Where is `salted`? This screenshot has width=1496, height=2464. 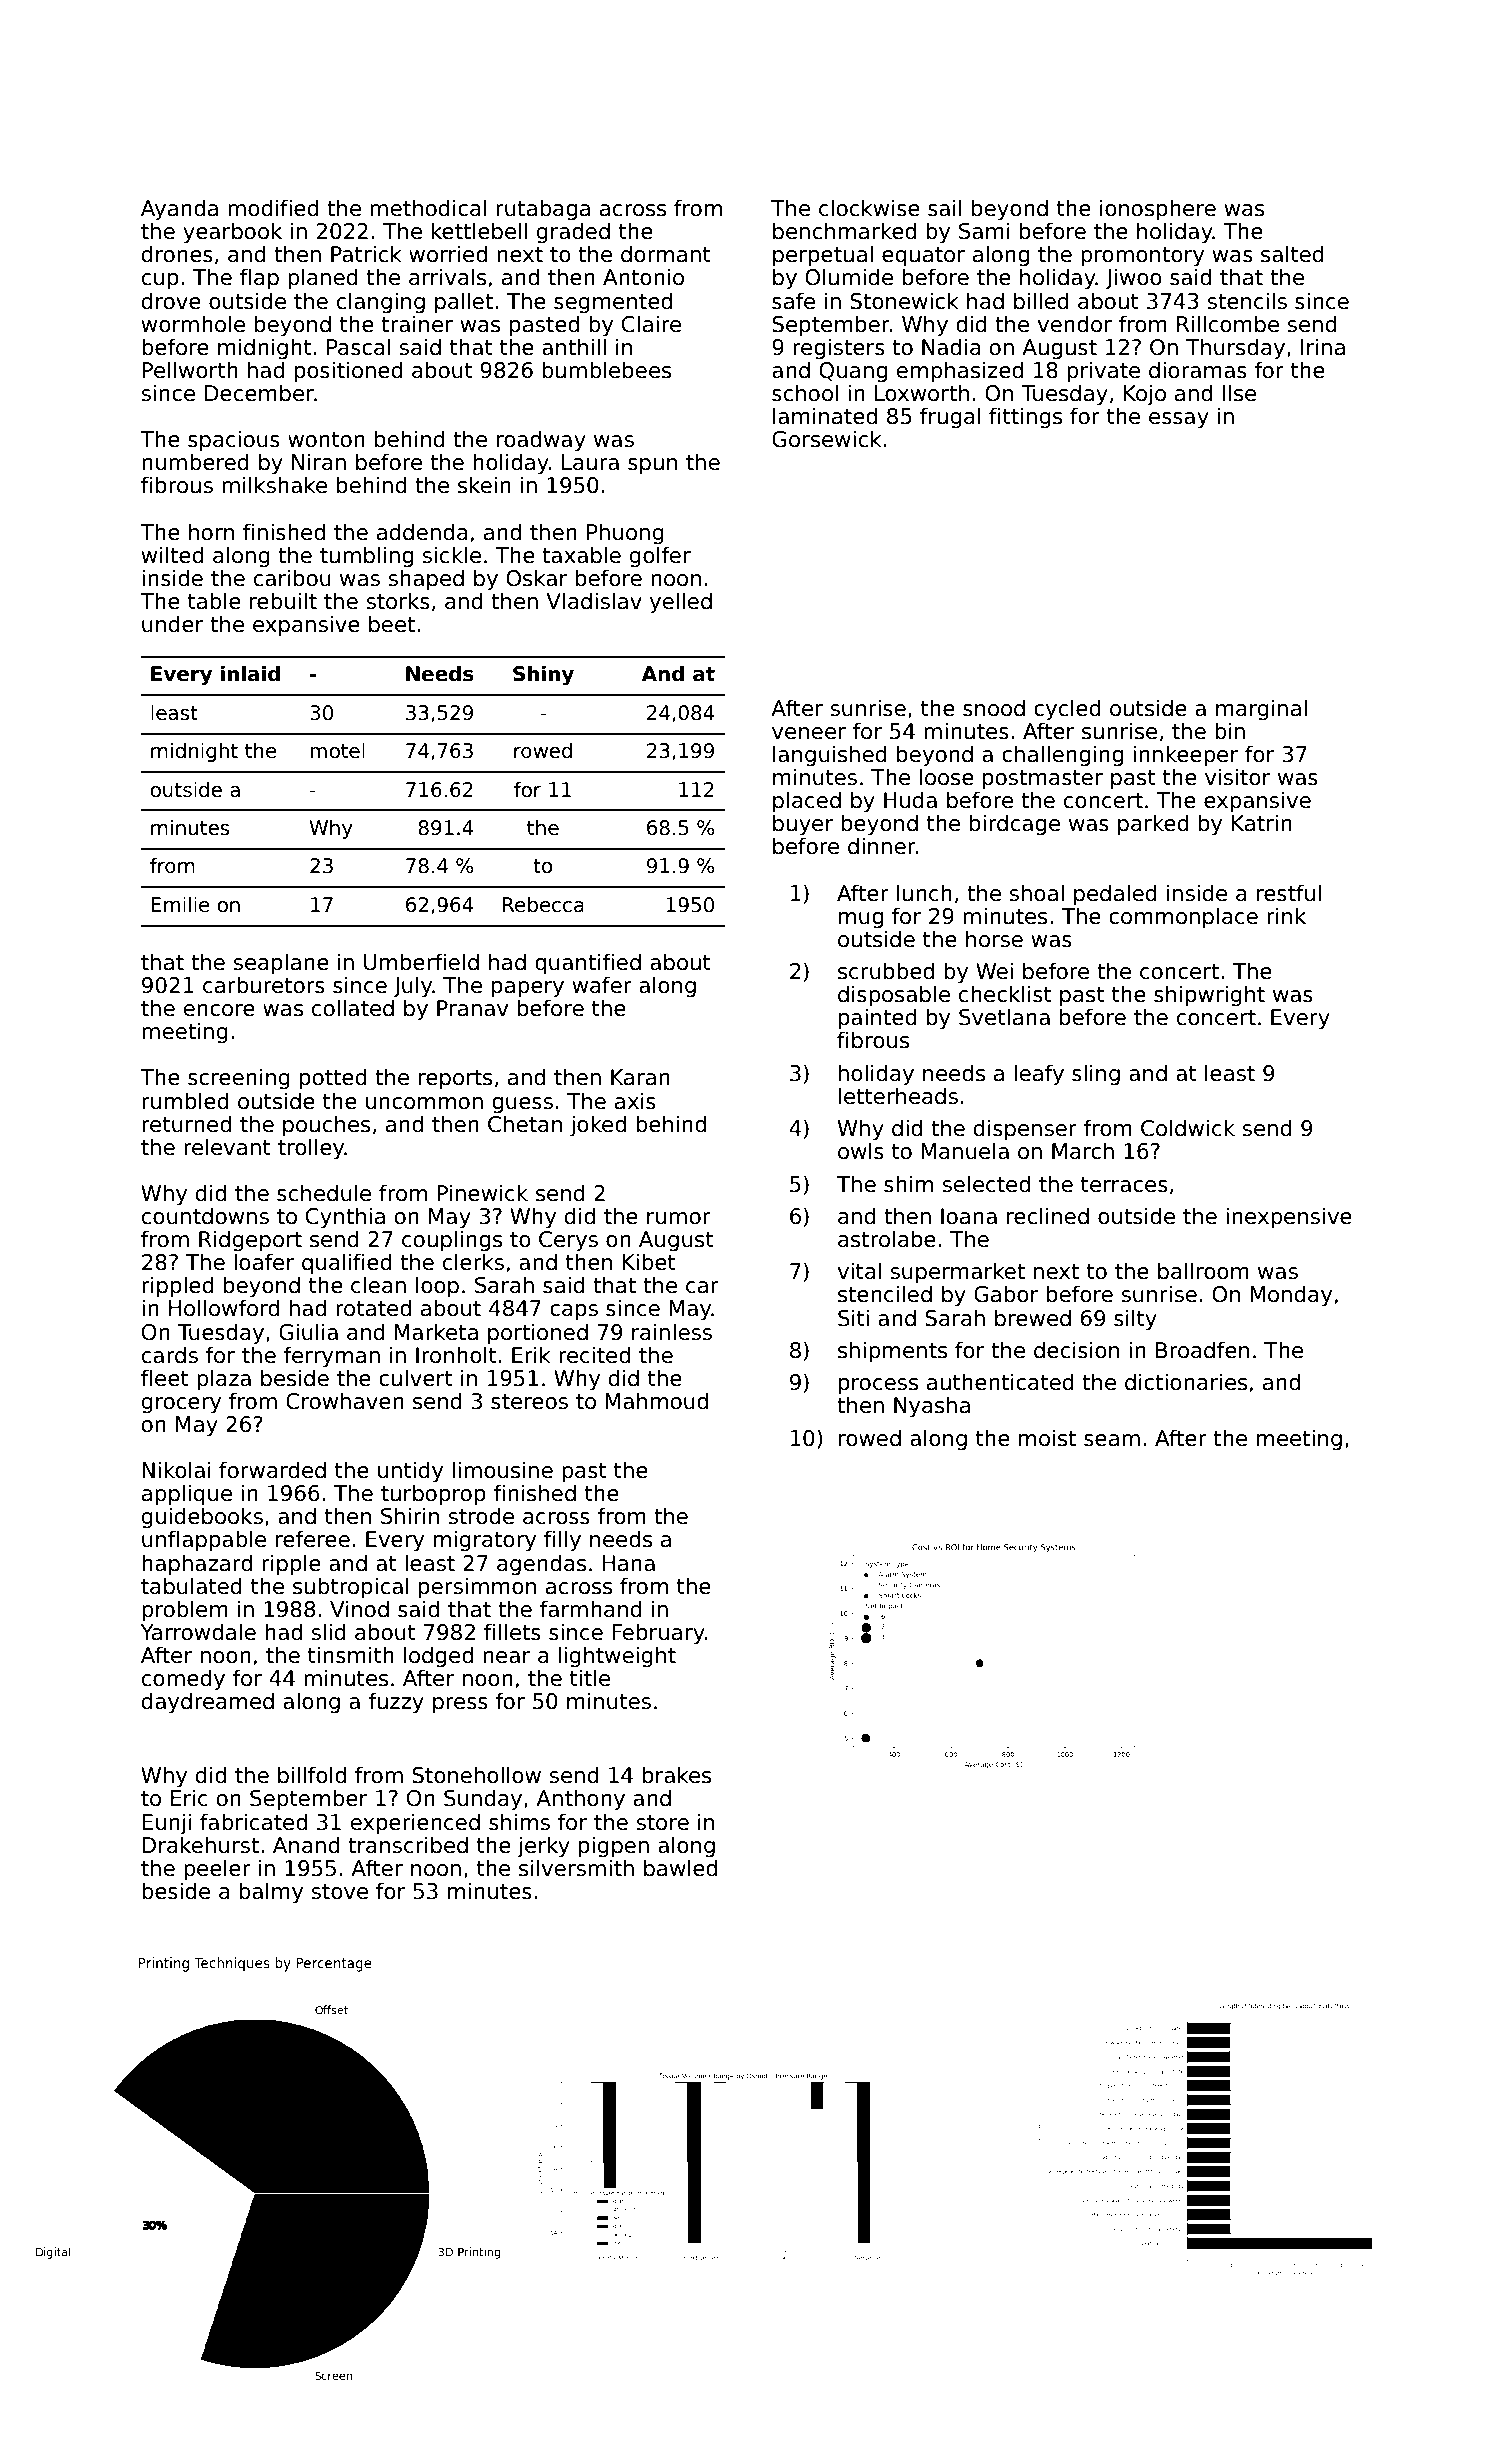 salted is located at coordinates (1292, 254).
